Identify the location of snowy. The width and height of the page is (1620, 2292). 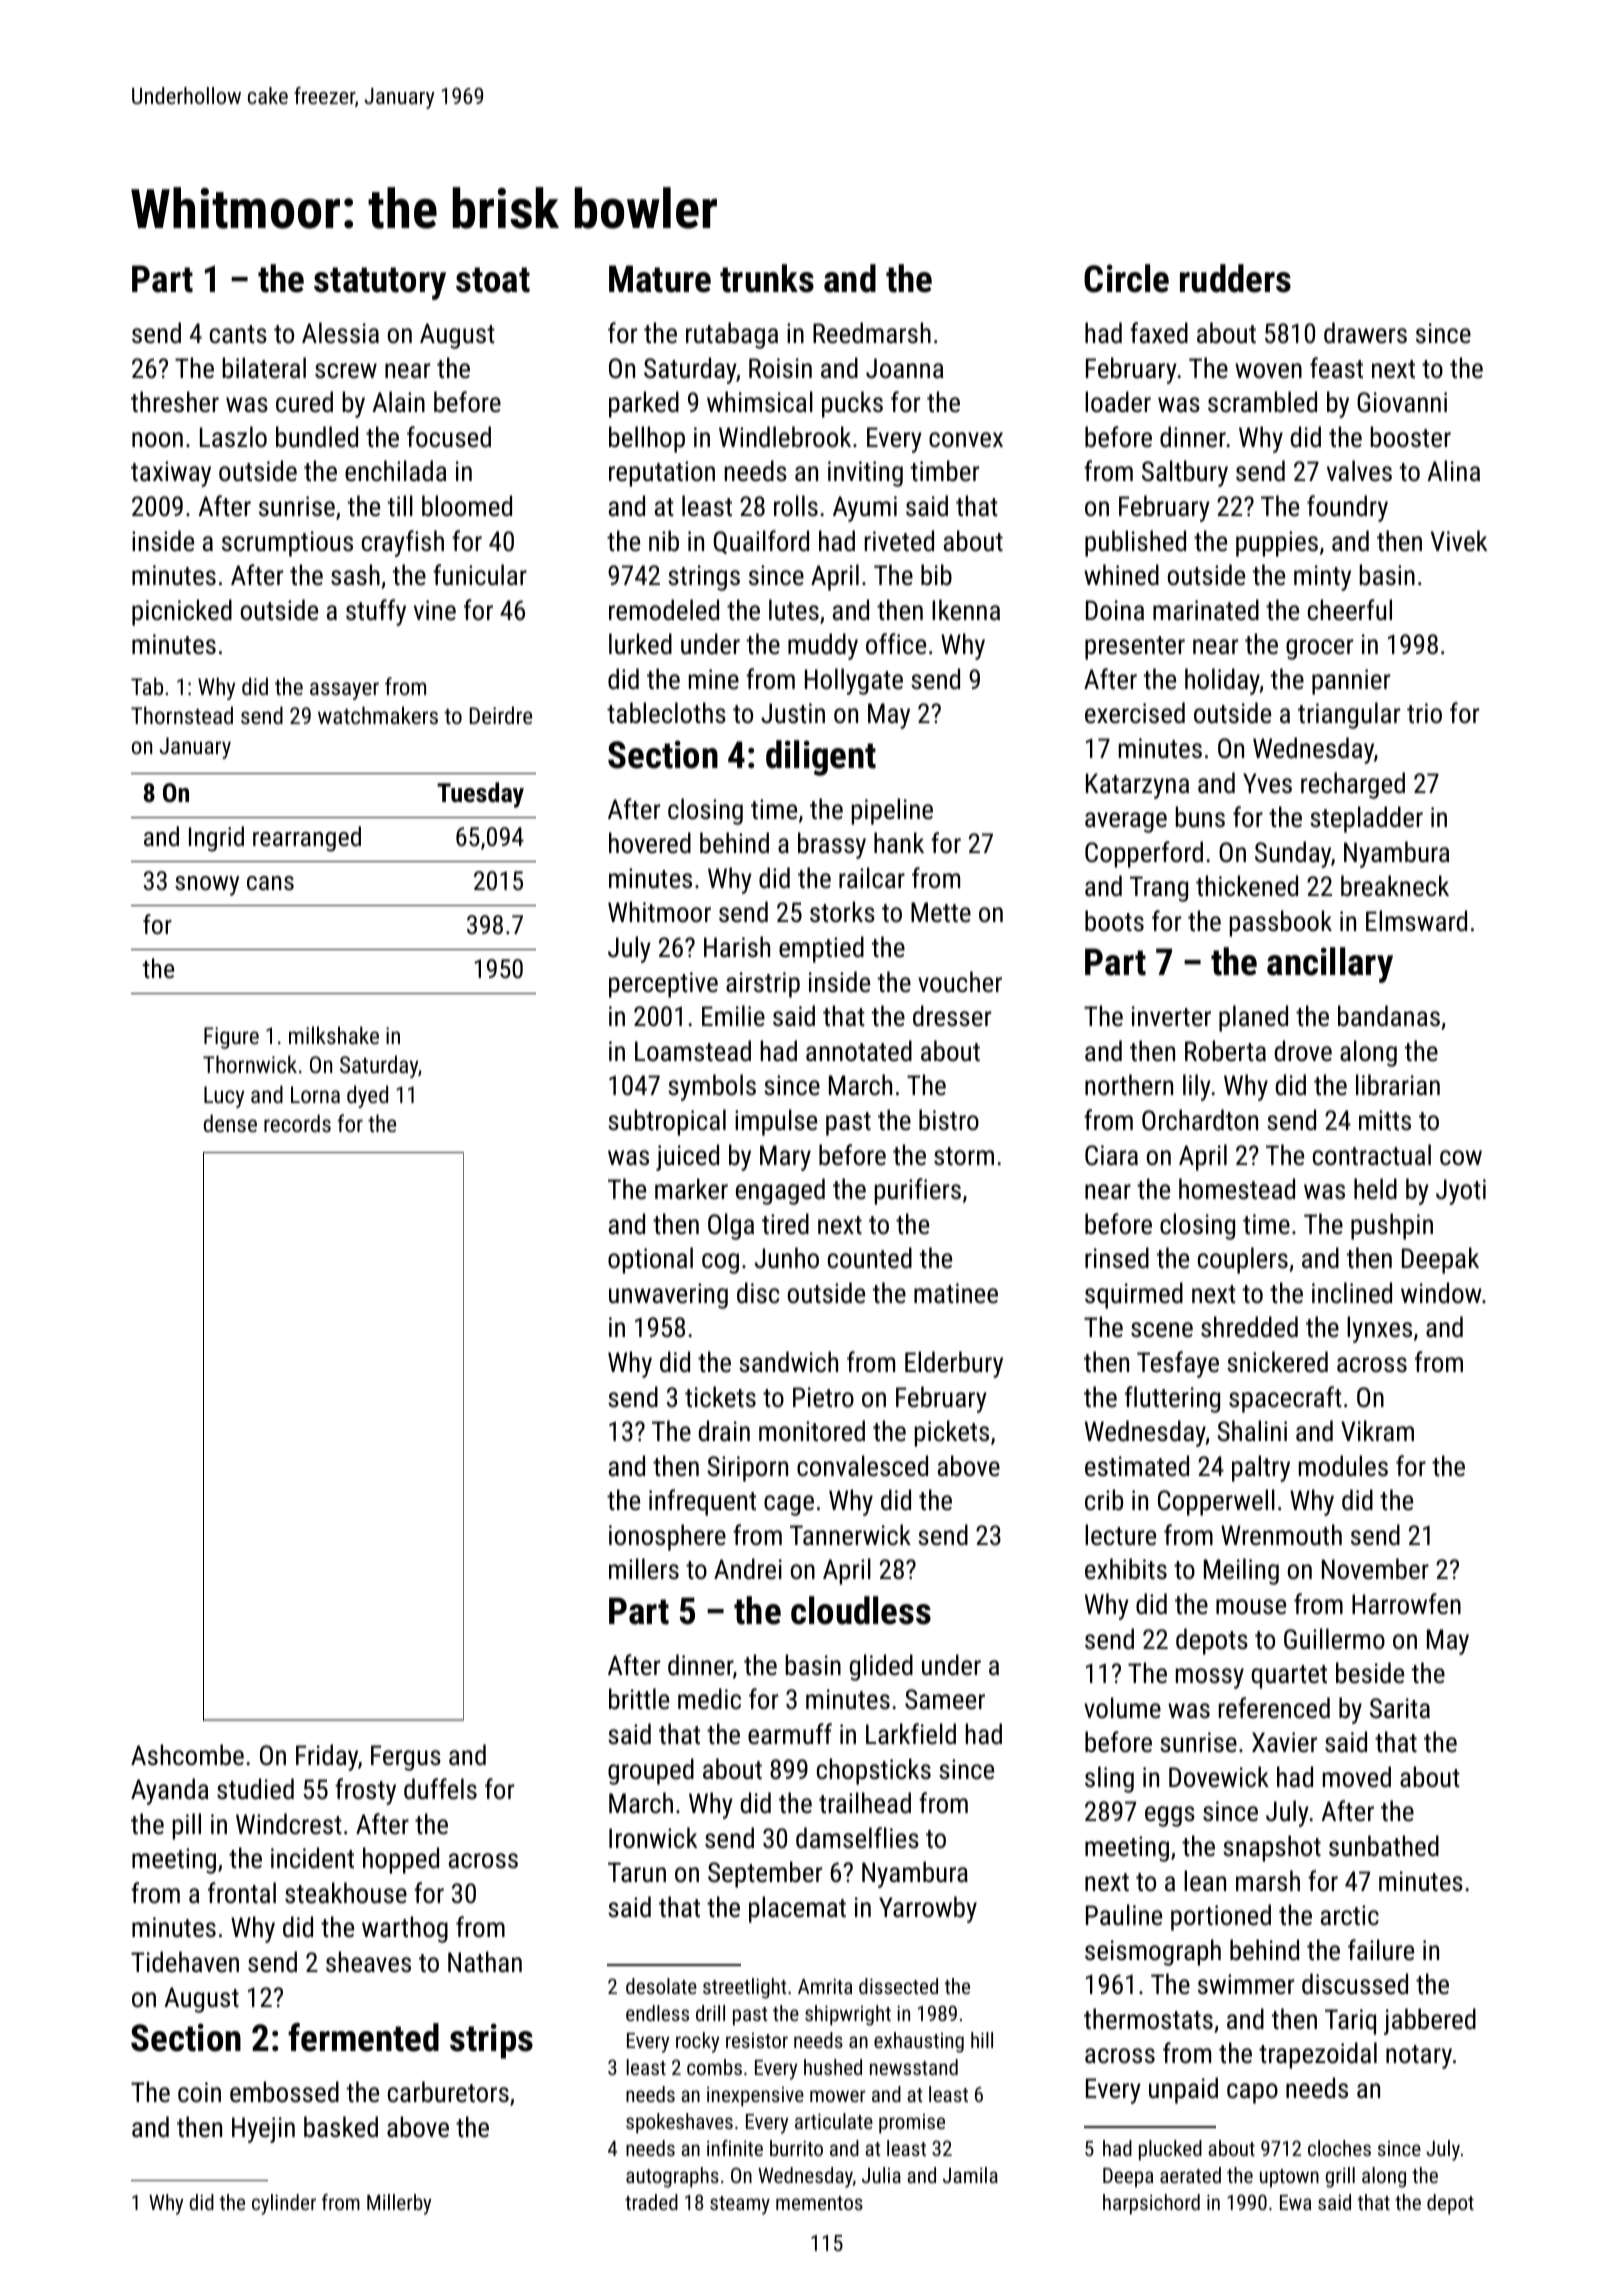
(207, 886).
